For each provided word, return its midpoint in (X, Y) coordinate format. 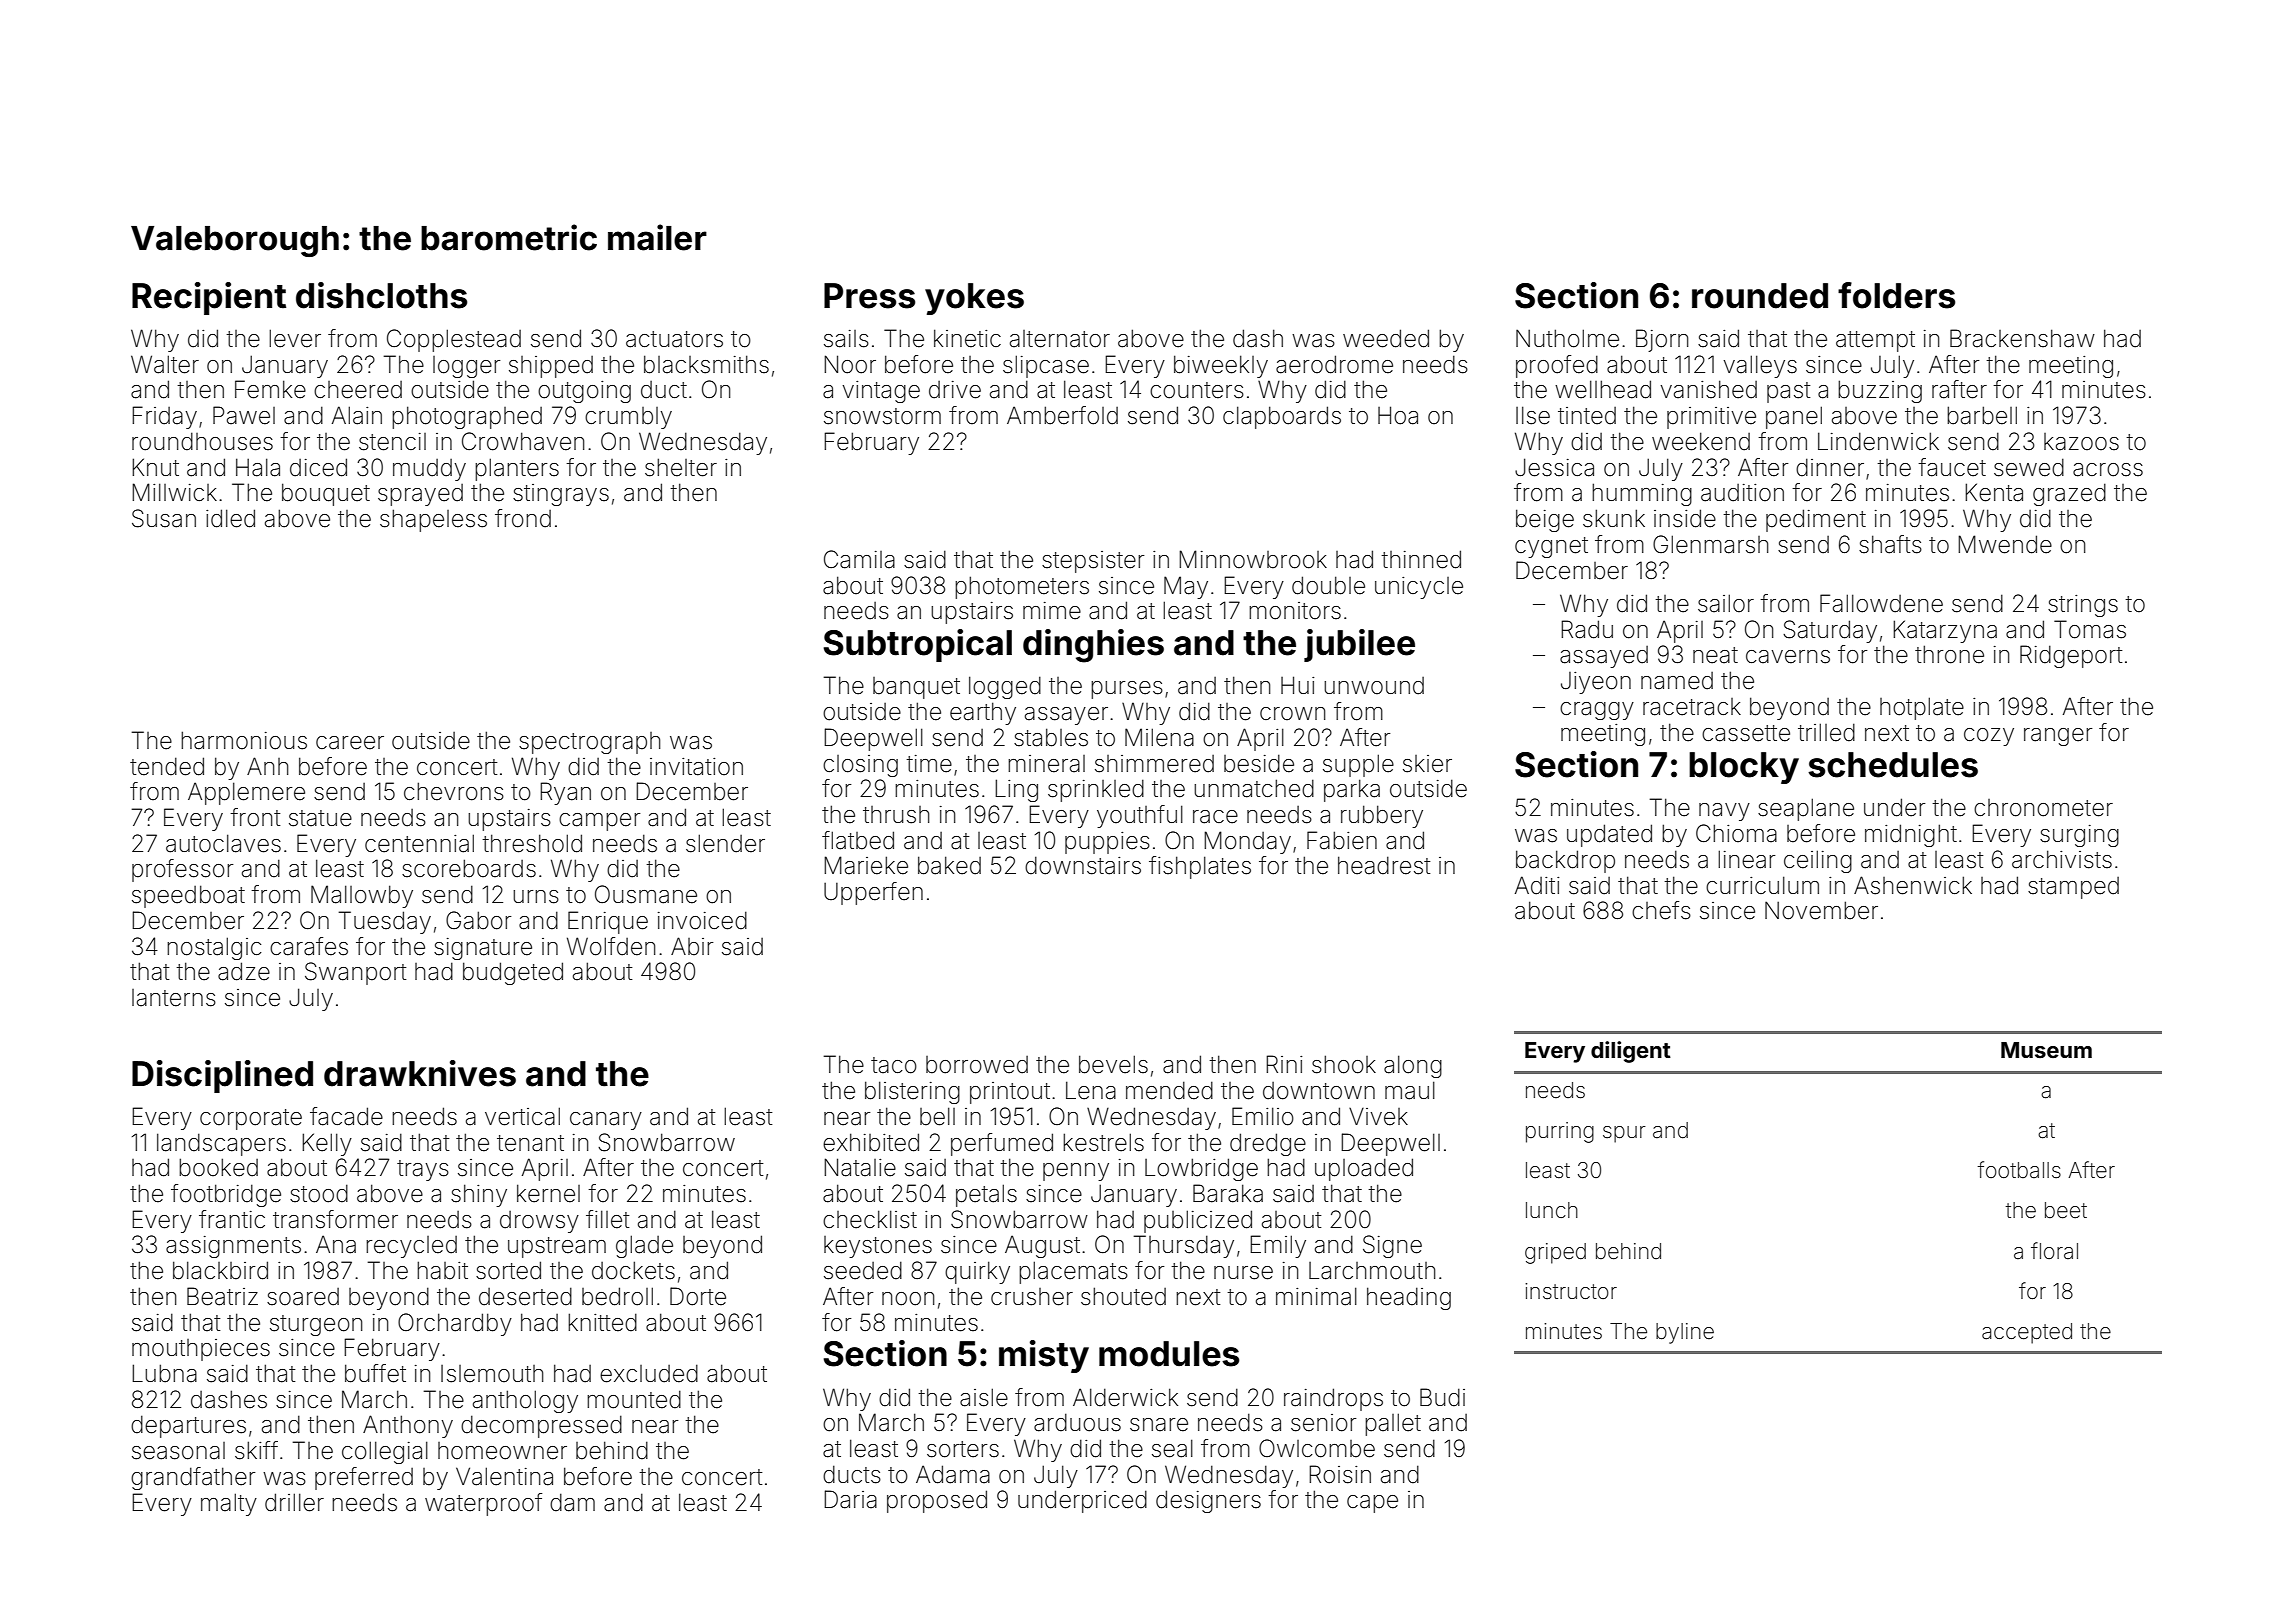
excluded (649, 1373)
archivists (2062, 859)
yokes (974, 299)
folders (1896, 295)
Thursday (1184, 1246)
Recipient (209, 298)
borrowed (977, 1065)
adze (244, 971)
